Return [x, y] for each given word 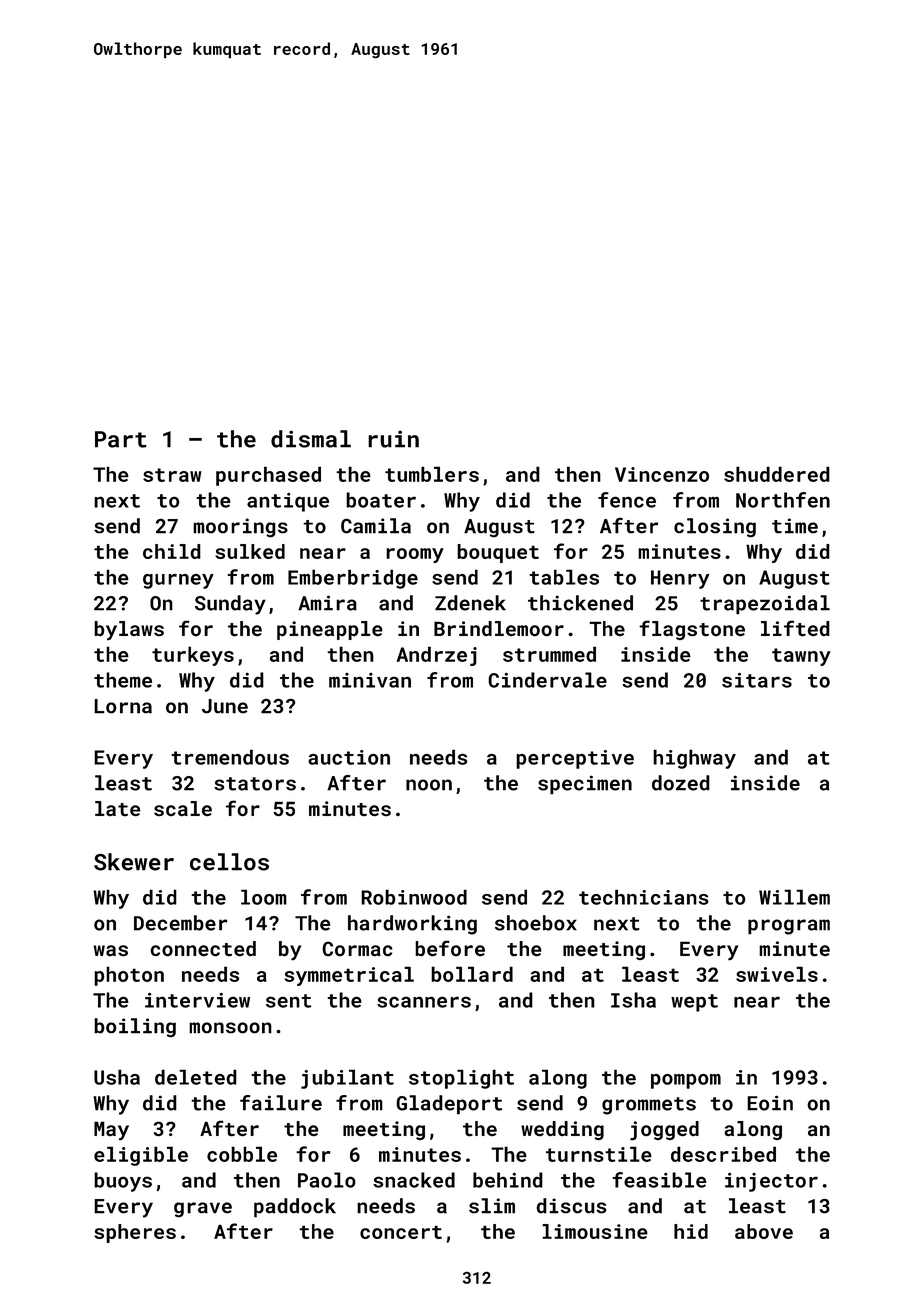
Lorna [123, 706]
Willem [794, 897]
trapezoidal [765, 605]
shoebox [536, 923]
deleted [196, 1077]
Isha [633, 1000]
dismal [311, 439]
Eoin [770, 1103]
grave [203, 1210]
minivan [370, 680]
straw [172, 475]
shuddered [777, 474]
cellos [229, 862]
